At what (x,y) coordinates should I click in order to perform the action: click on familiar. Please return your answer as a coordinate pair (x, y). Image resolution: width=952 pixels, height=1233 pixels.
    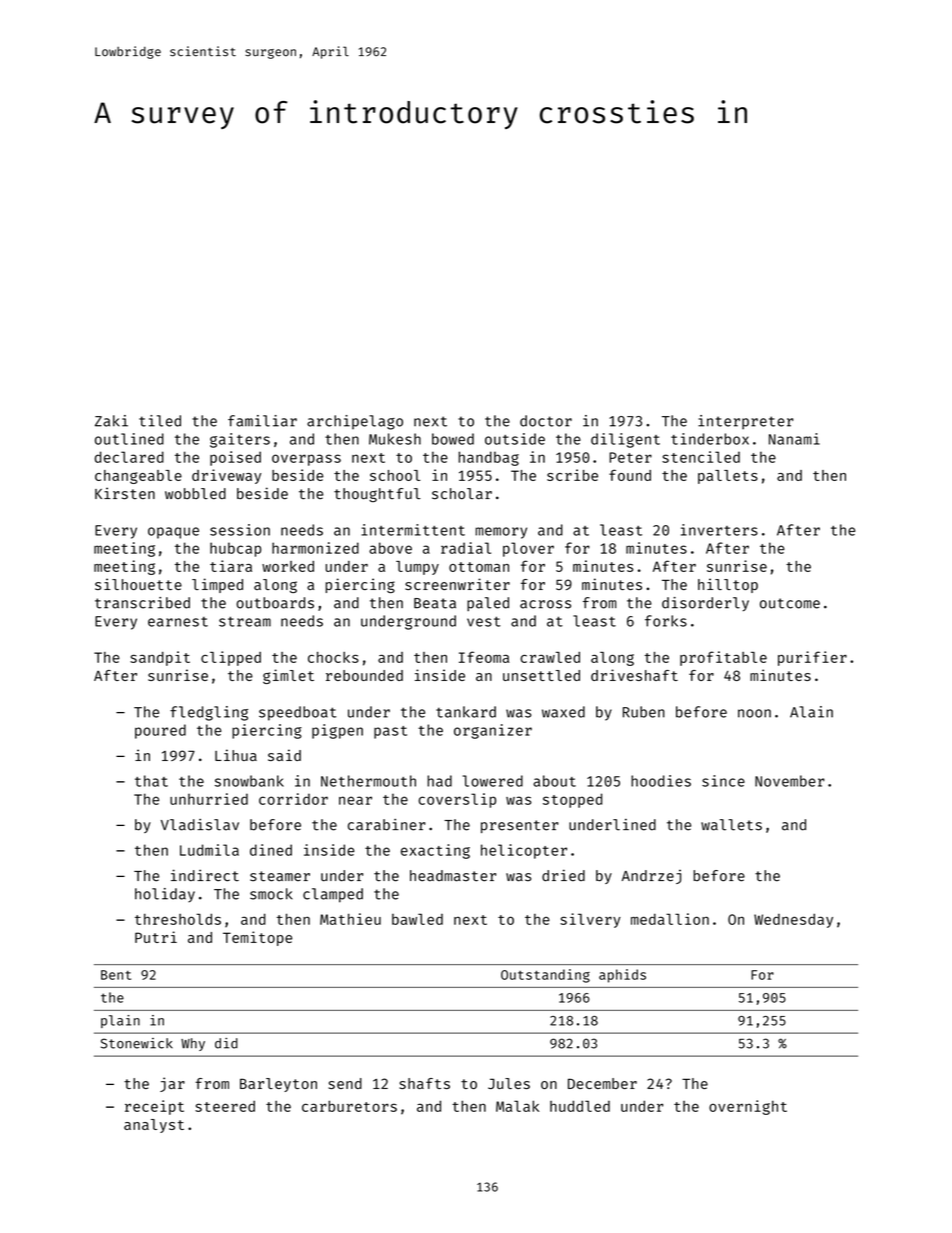
    Looking at the image, I should click on (262, 421).
